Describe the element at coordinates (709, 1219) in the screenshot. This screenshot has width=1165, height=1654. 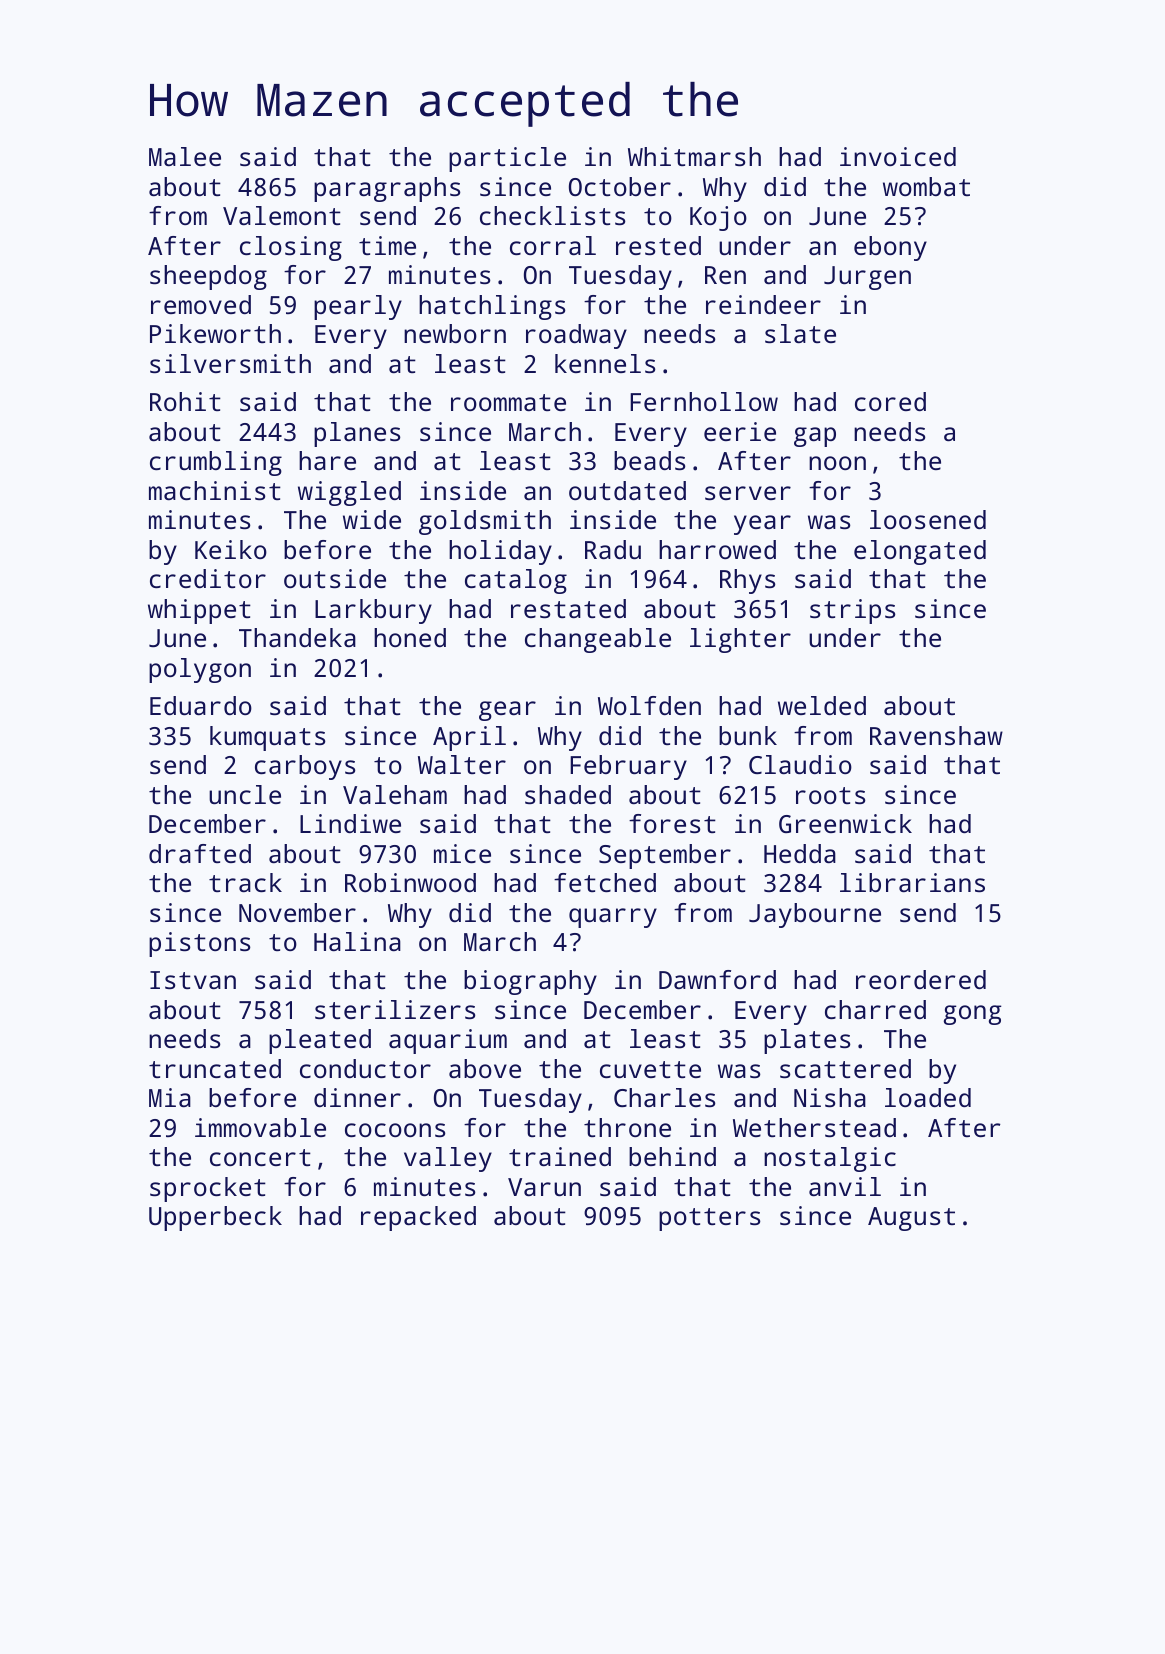
I see `potters` at that location.
